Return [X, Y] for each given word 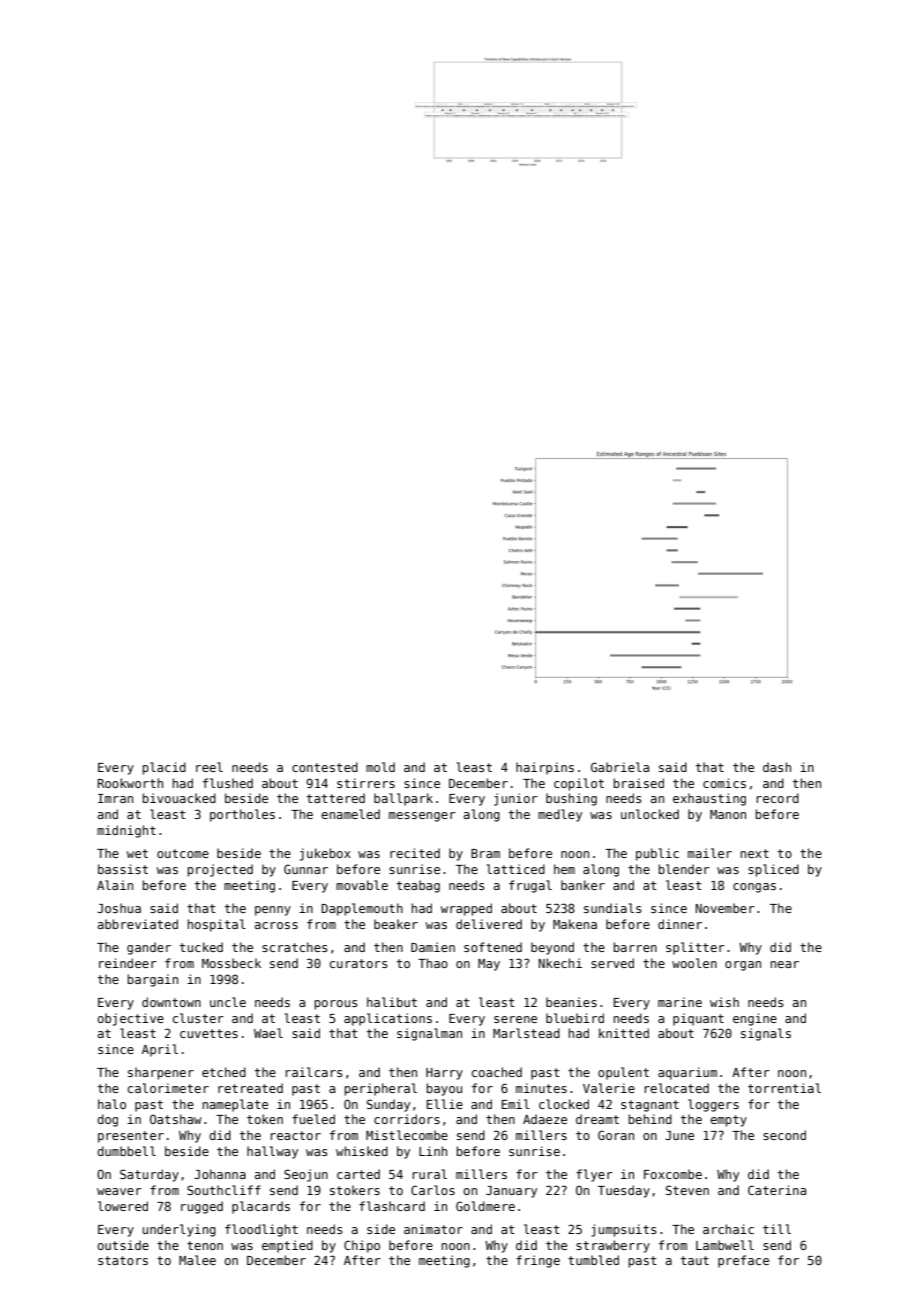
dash [777, 767]
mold [380, 767]
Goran [616, 1135]
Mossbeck [231, 963]
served [612, 963]
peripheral [380, 1089]
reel [209, 767]
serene [515, 1019]
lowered [123, 1206]
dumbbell [126, 1151]
